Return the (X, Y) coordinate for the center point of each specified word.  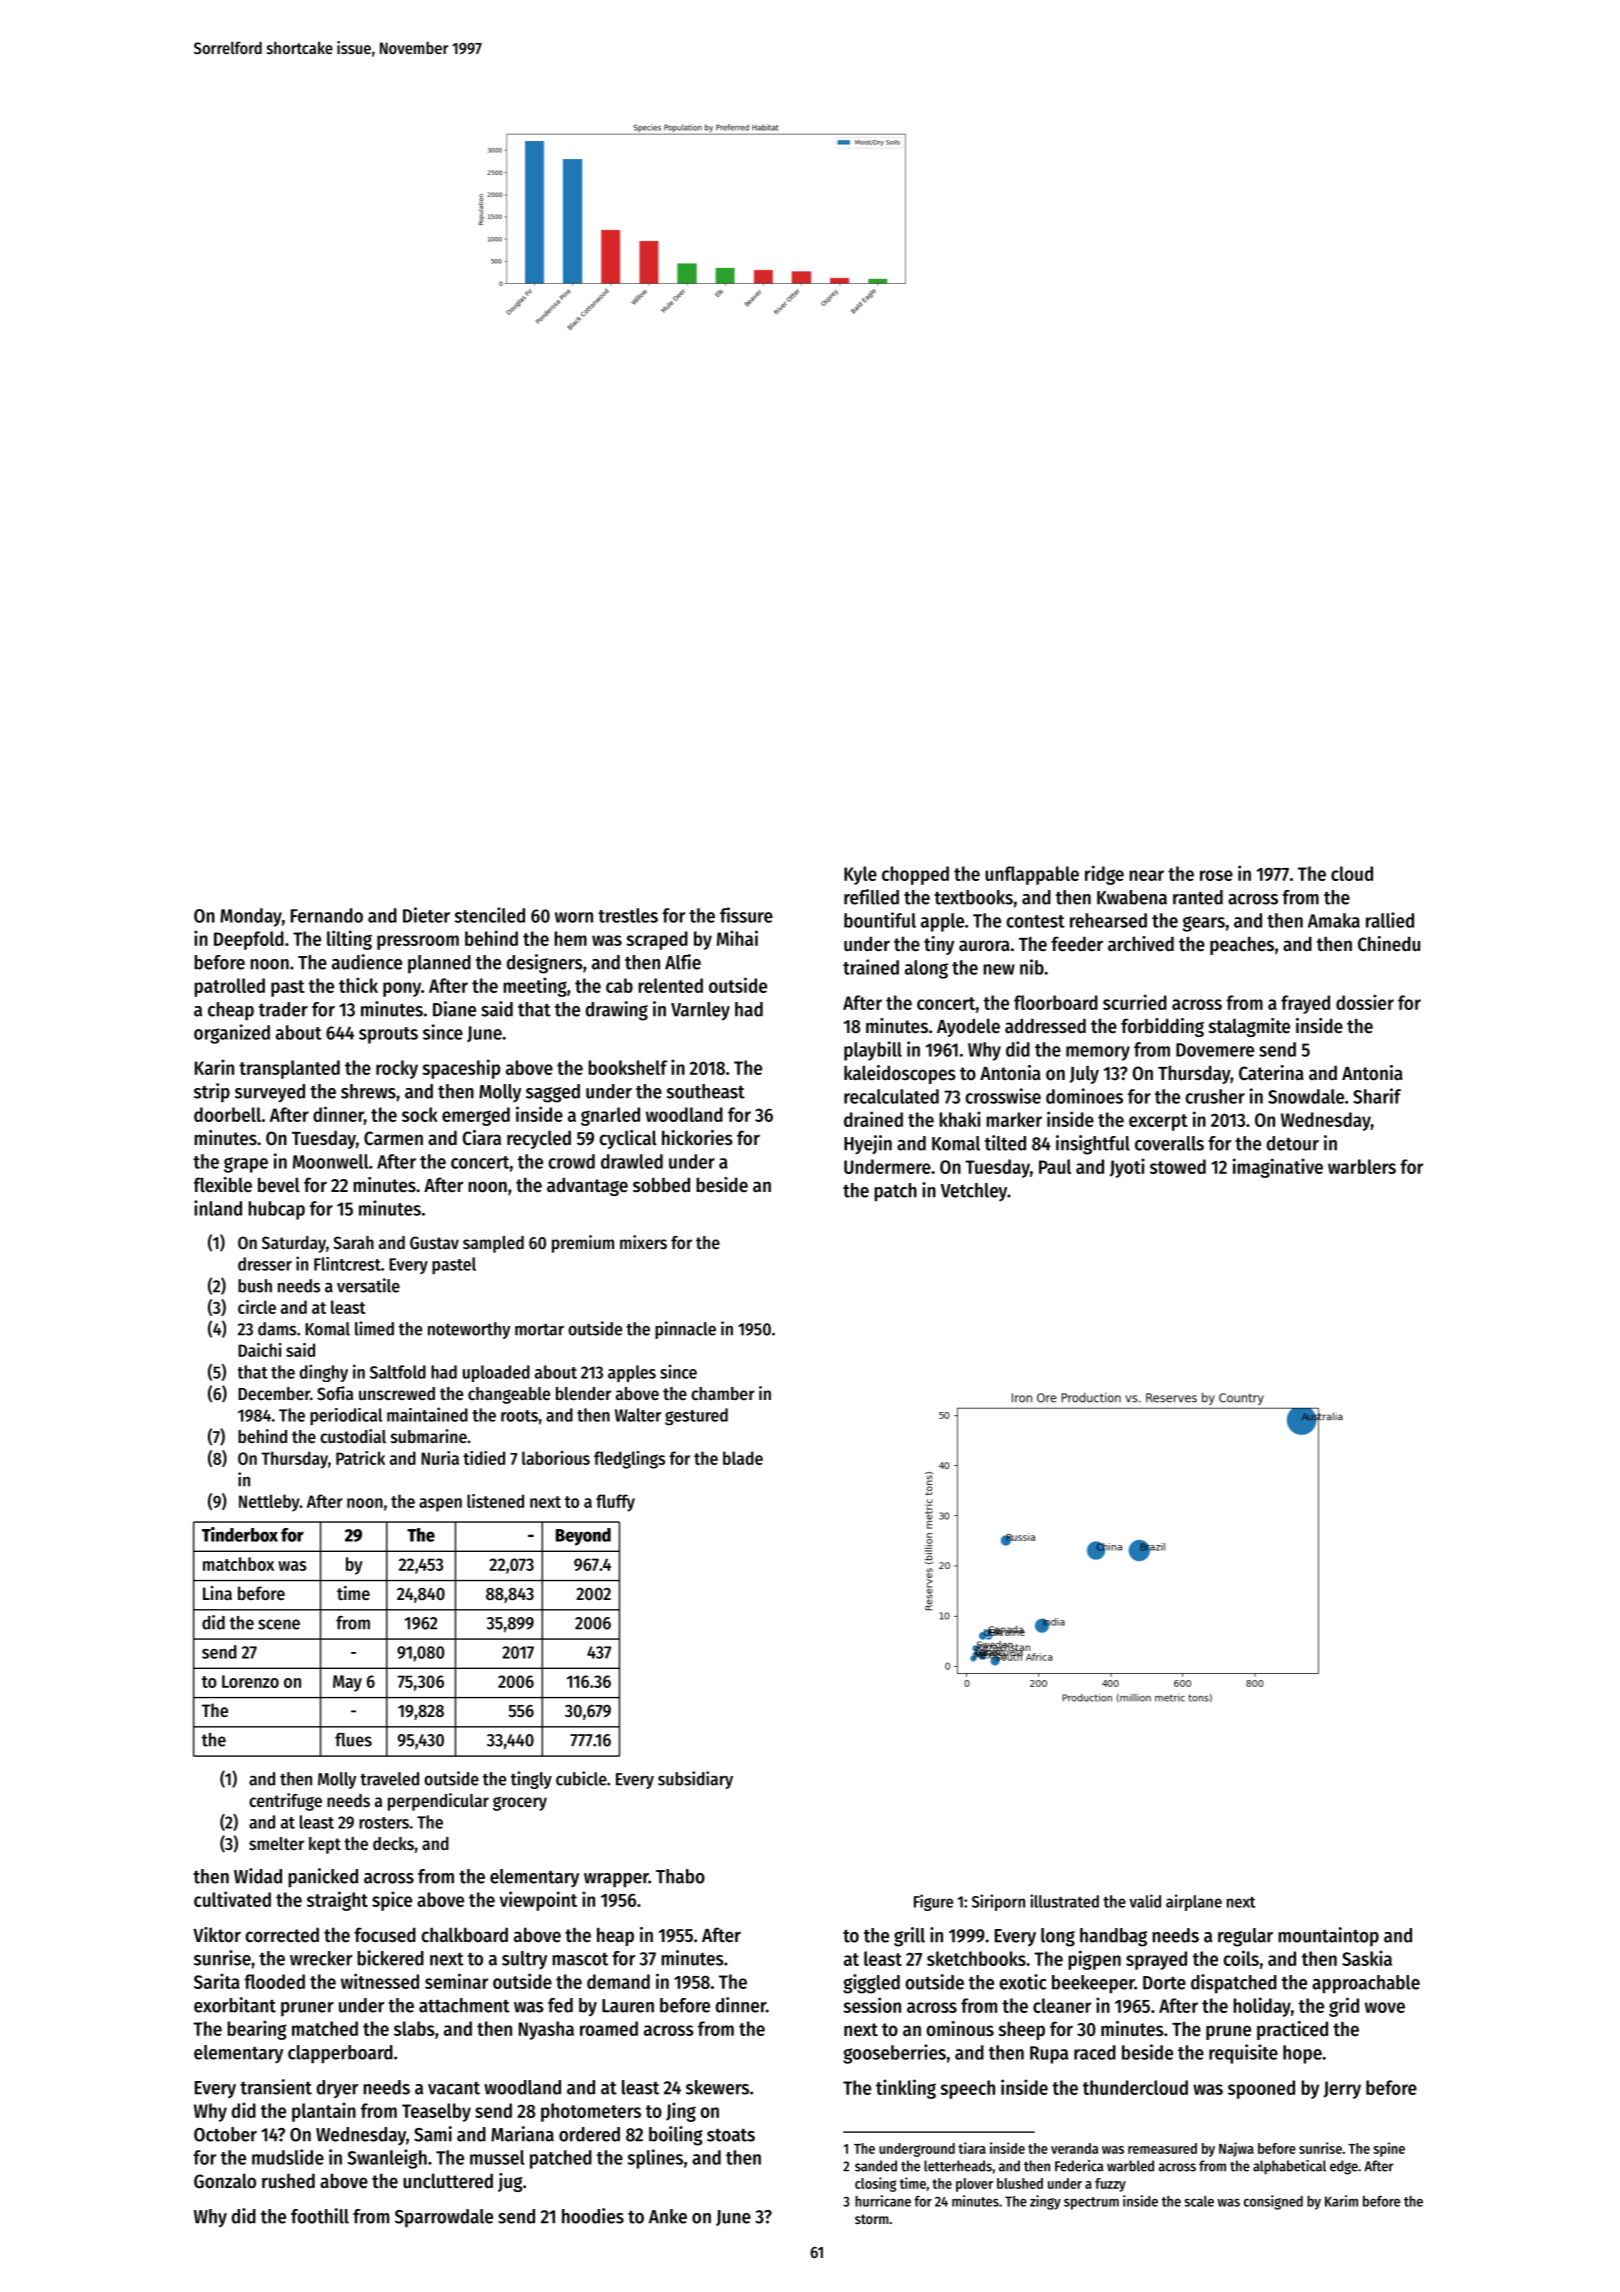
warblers (1362, 1166)
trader (283, 1009)
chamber (723, 1393)
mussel (497, 2157)
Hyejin (868, 1145)
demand (618, 1981)
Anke (668, 2216)
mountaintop (1328, 1937)
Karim (1341, 2201)
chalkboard (464, 1934)
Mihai (737, 938)
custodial (353, 1436)
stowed (1178, 1166)
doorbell (227, 1114)
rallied (1390, 920)
